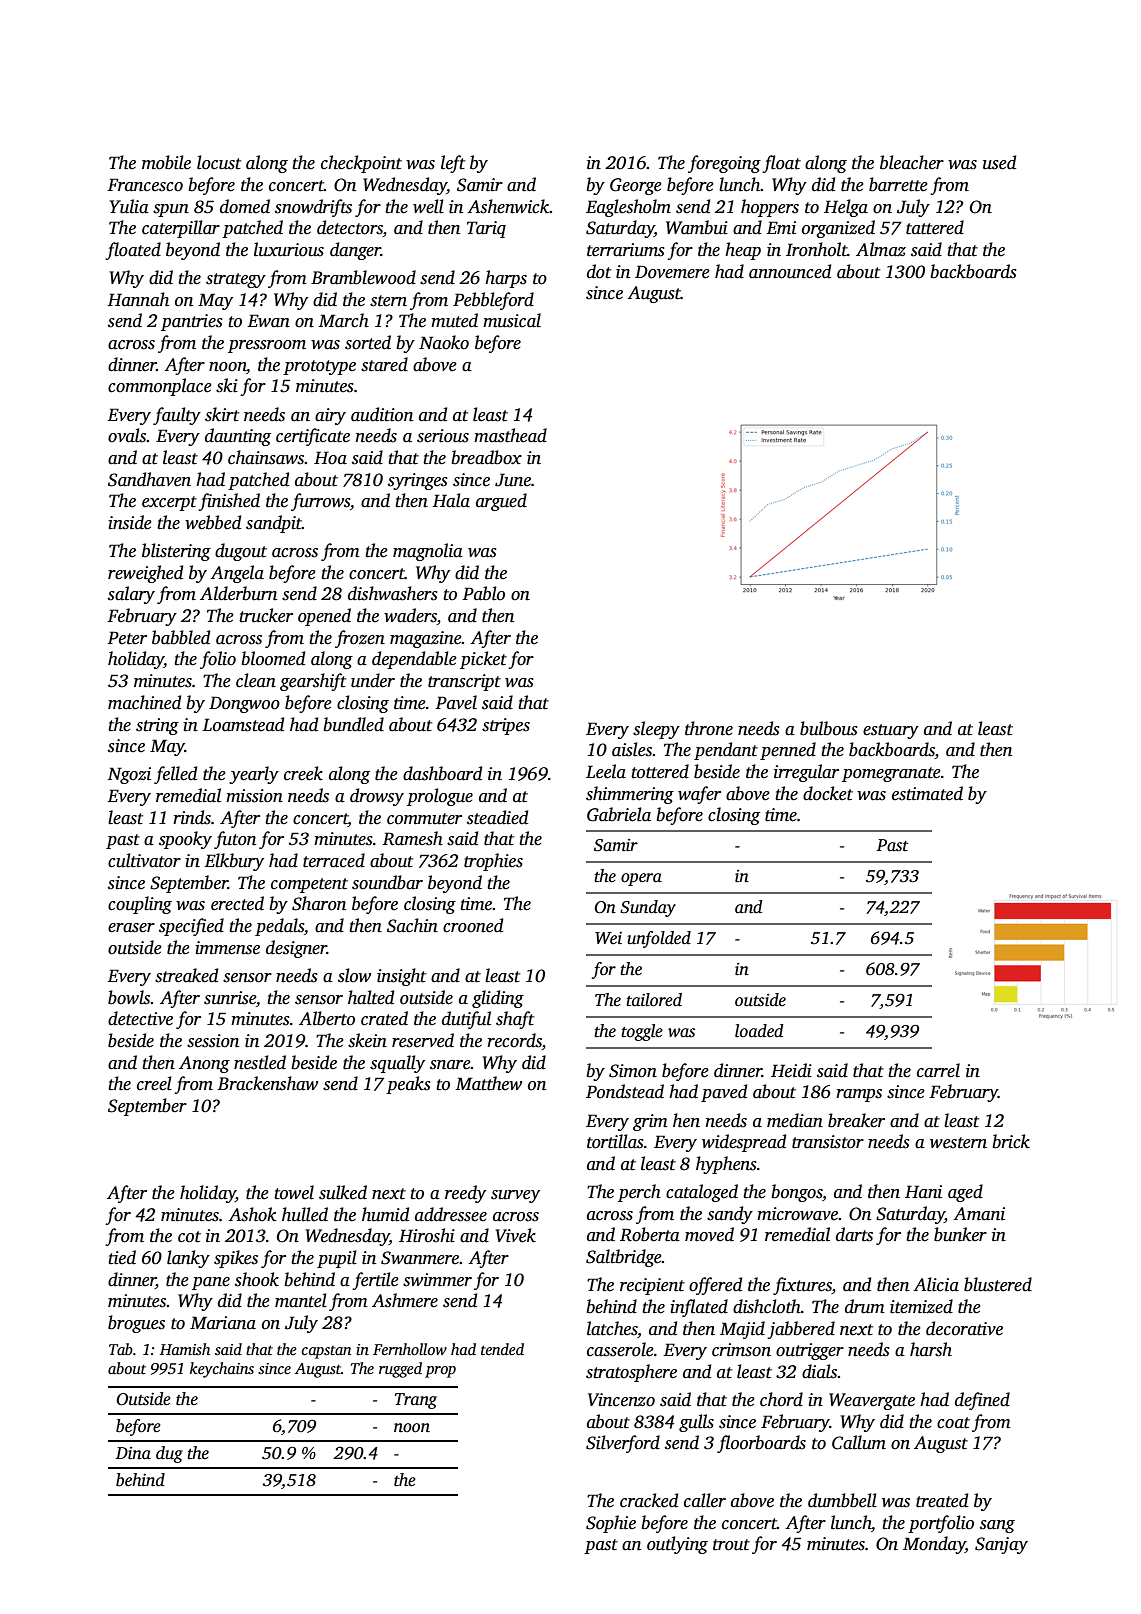  What do you see at coordinates (361, 164) in the screenshot?
I see `checkpoint` at bounding box center [361, 164].
